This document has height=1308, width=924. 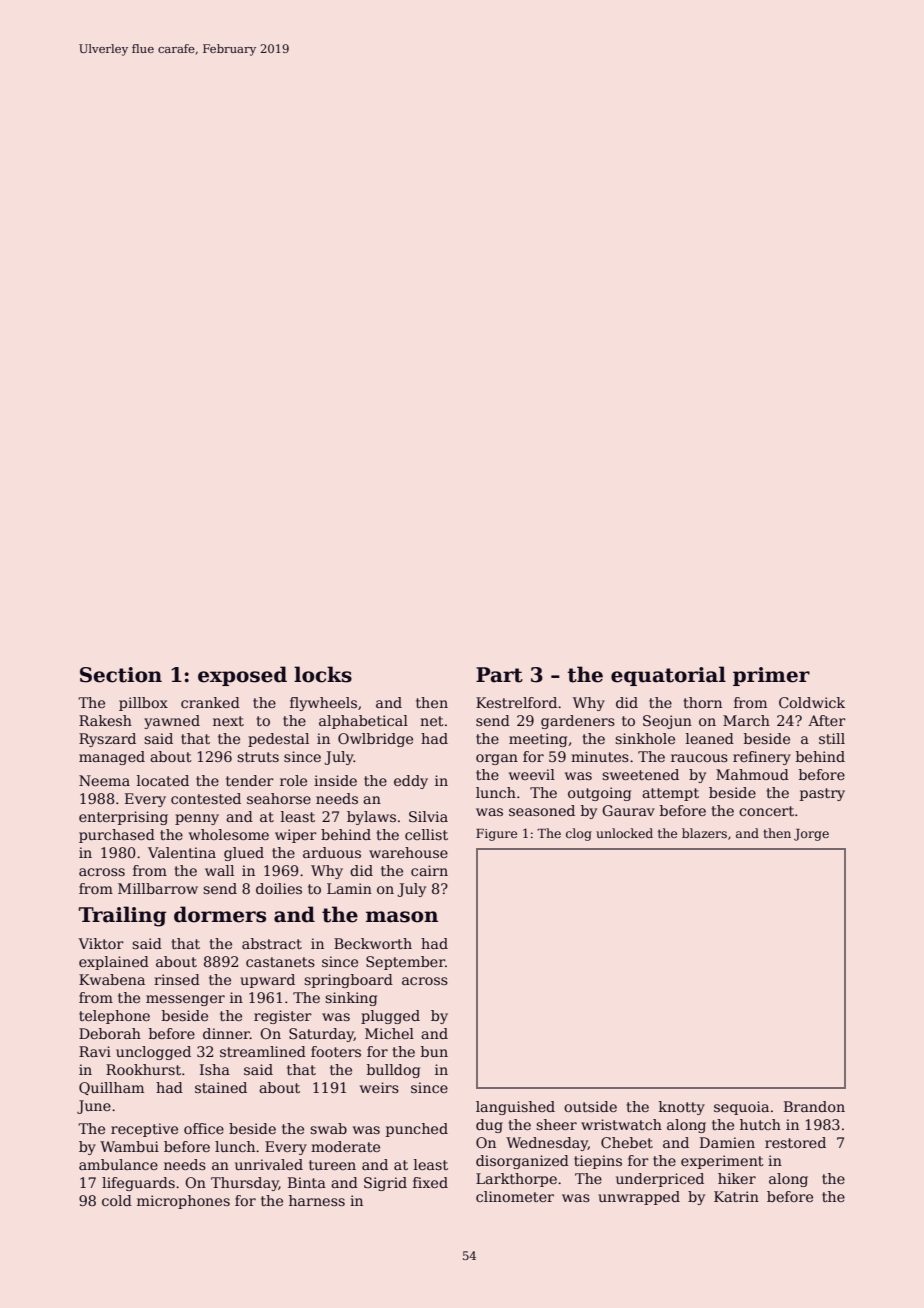 I want to click on September, so click(x=405, y=963).
